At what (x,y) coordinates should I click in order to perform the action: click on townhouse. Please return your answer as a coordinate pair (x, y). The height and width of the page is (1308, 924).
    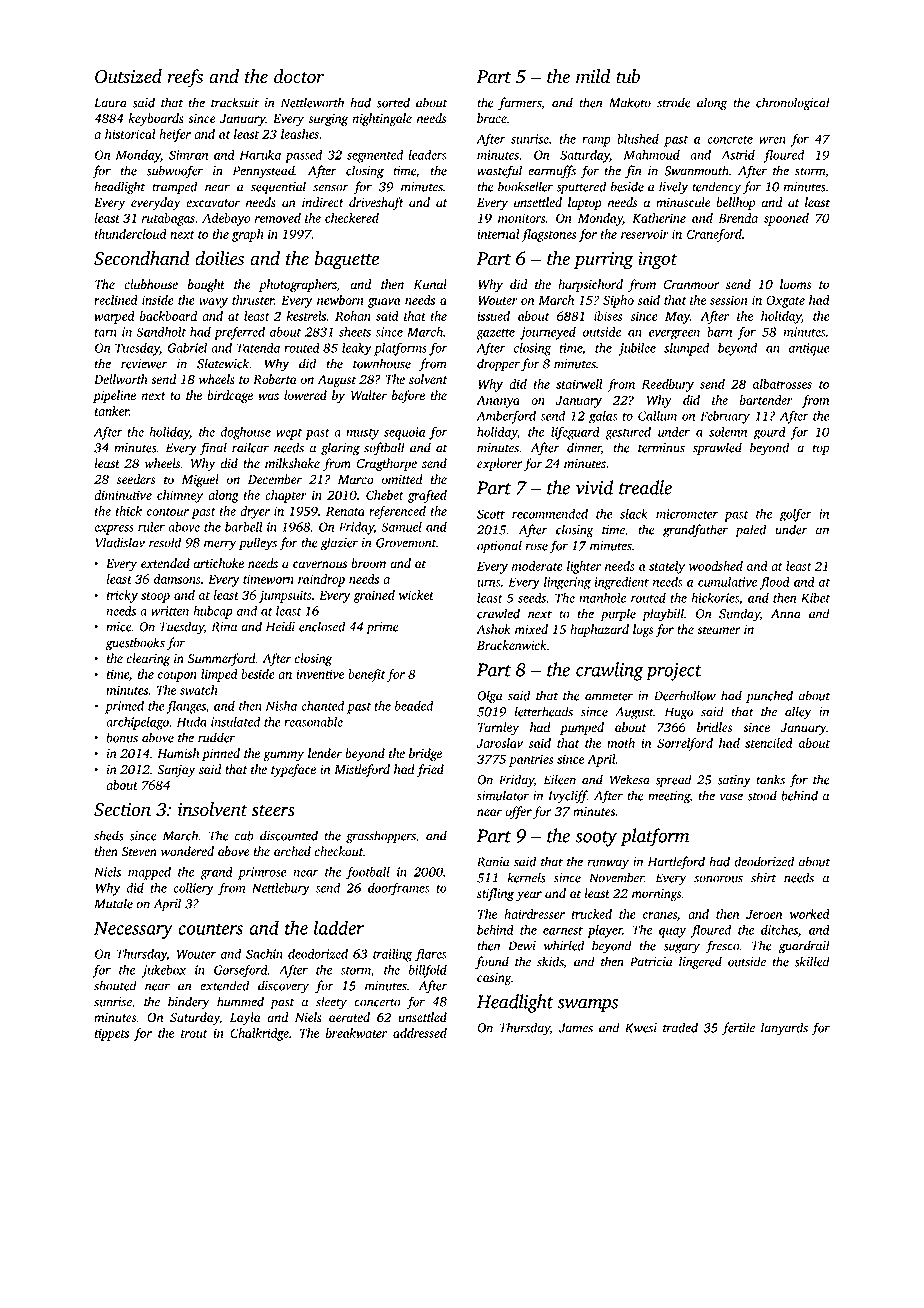
    Looking at the image, I should click on (382, 363).
